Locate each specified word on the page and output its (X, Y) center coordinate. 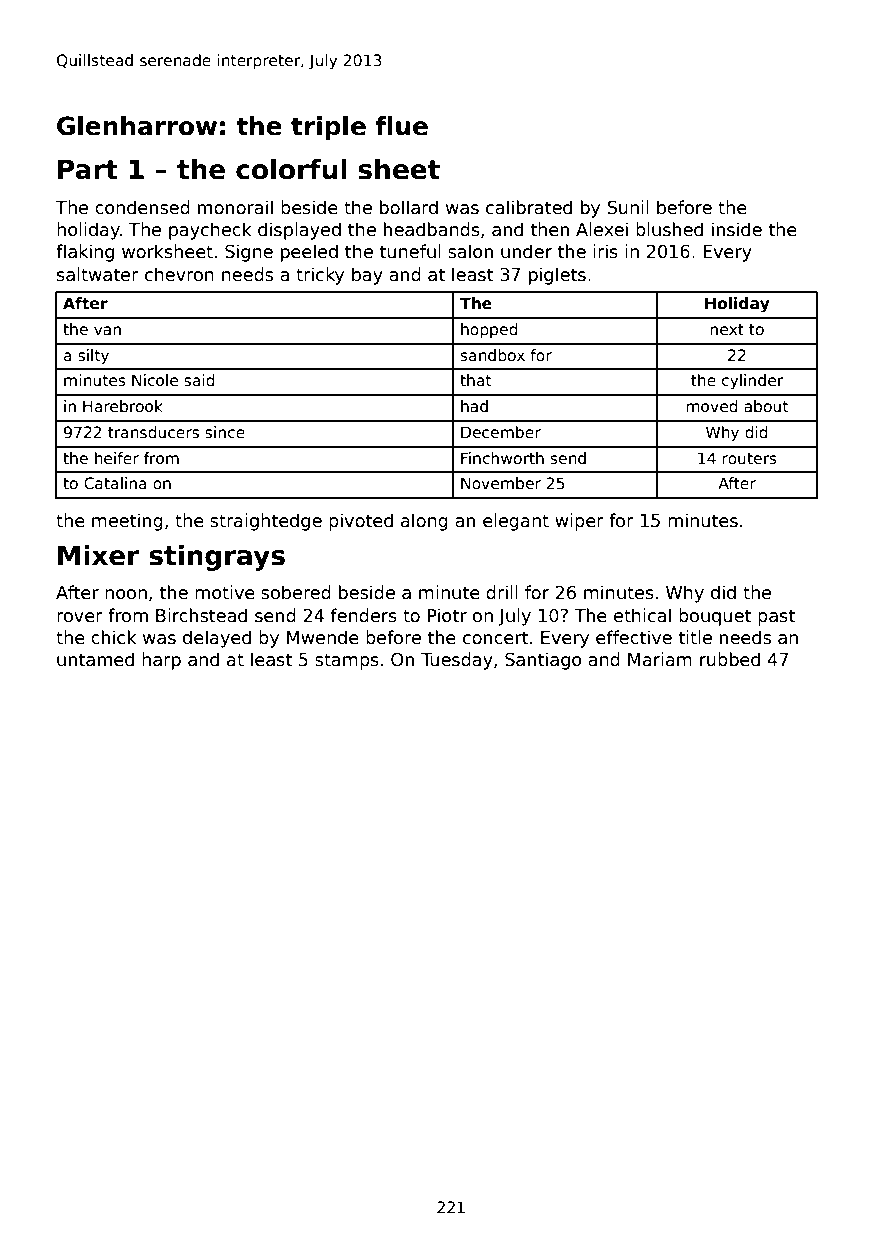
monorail (235, 207)
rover (80, 617)
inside (737, 229)
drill (502, 592)
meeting (127, 522)
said (199, 380)
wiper (579, 522)
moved (711, 406)
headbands (432, 229)
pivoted (361, 522)
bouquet (715, 617)
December (501, 432)
